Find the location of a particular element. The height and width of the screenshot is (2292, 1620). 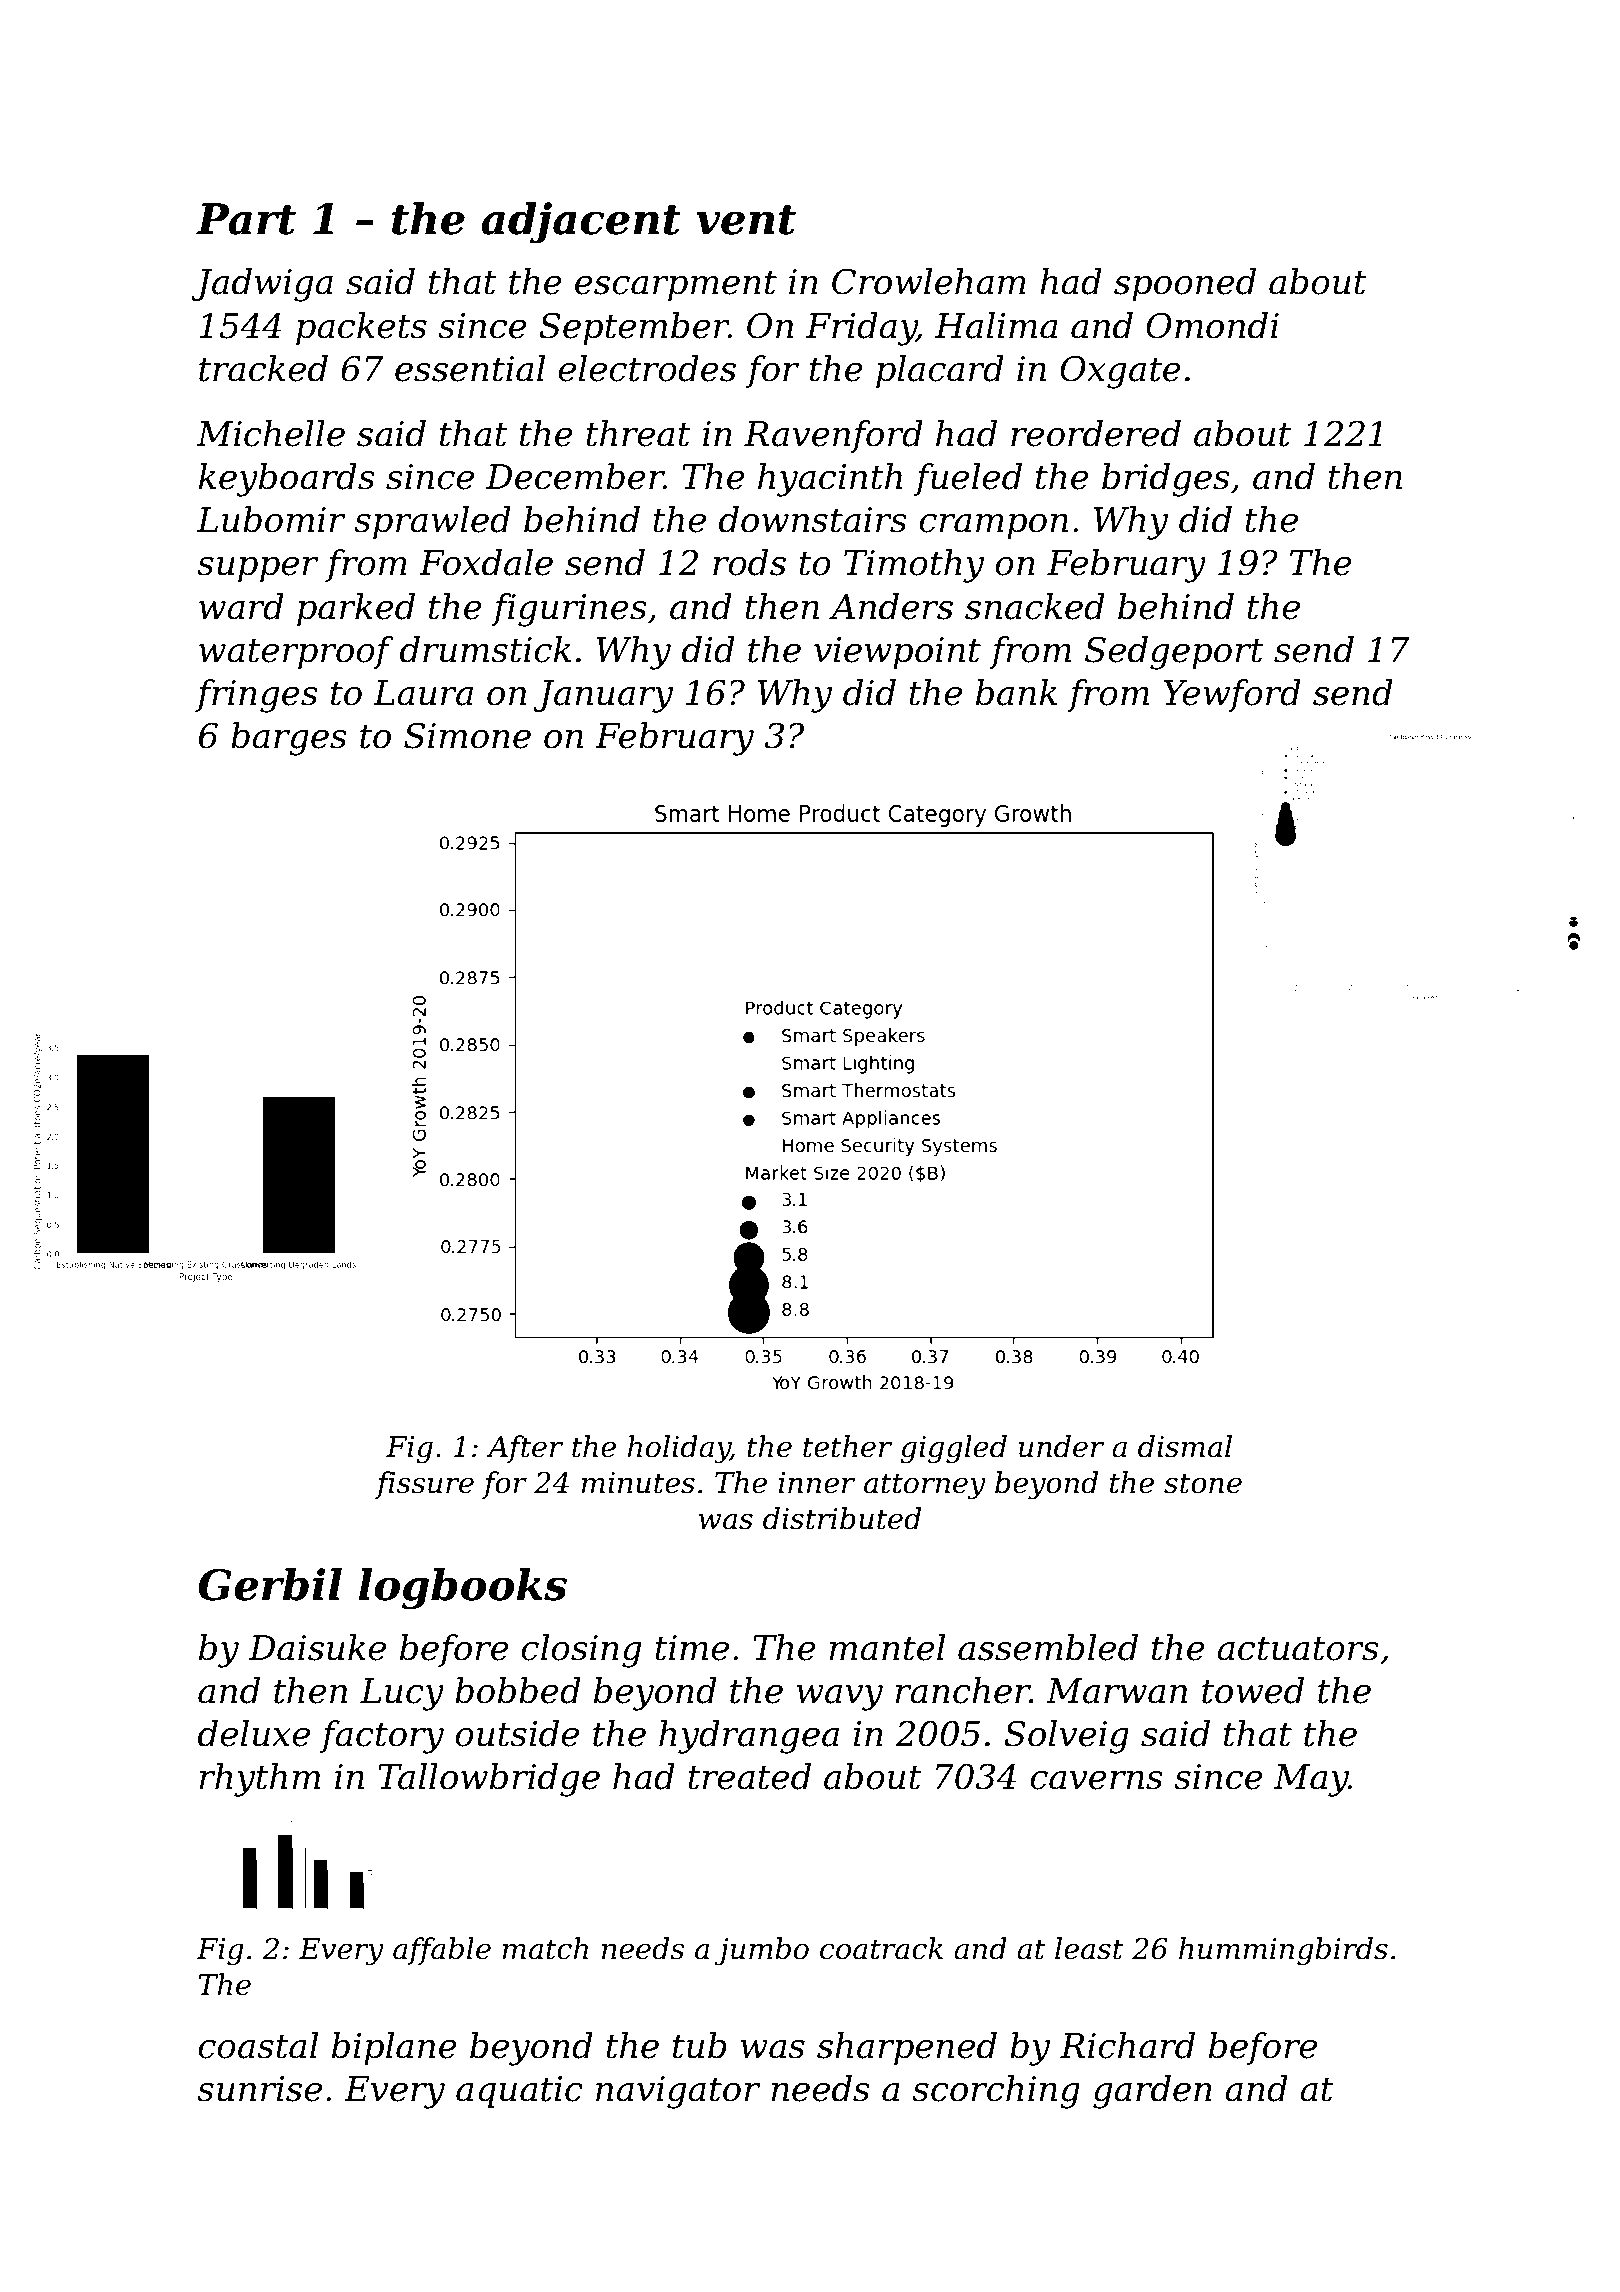

fueled is located at coordinates (968, 479).
